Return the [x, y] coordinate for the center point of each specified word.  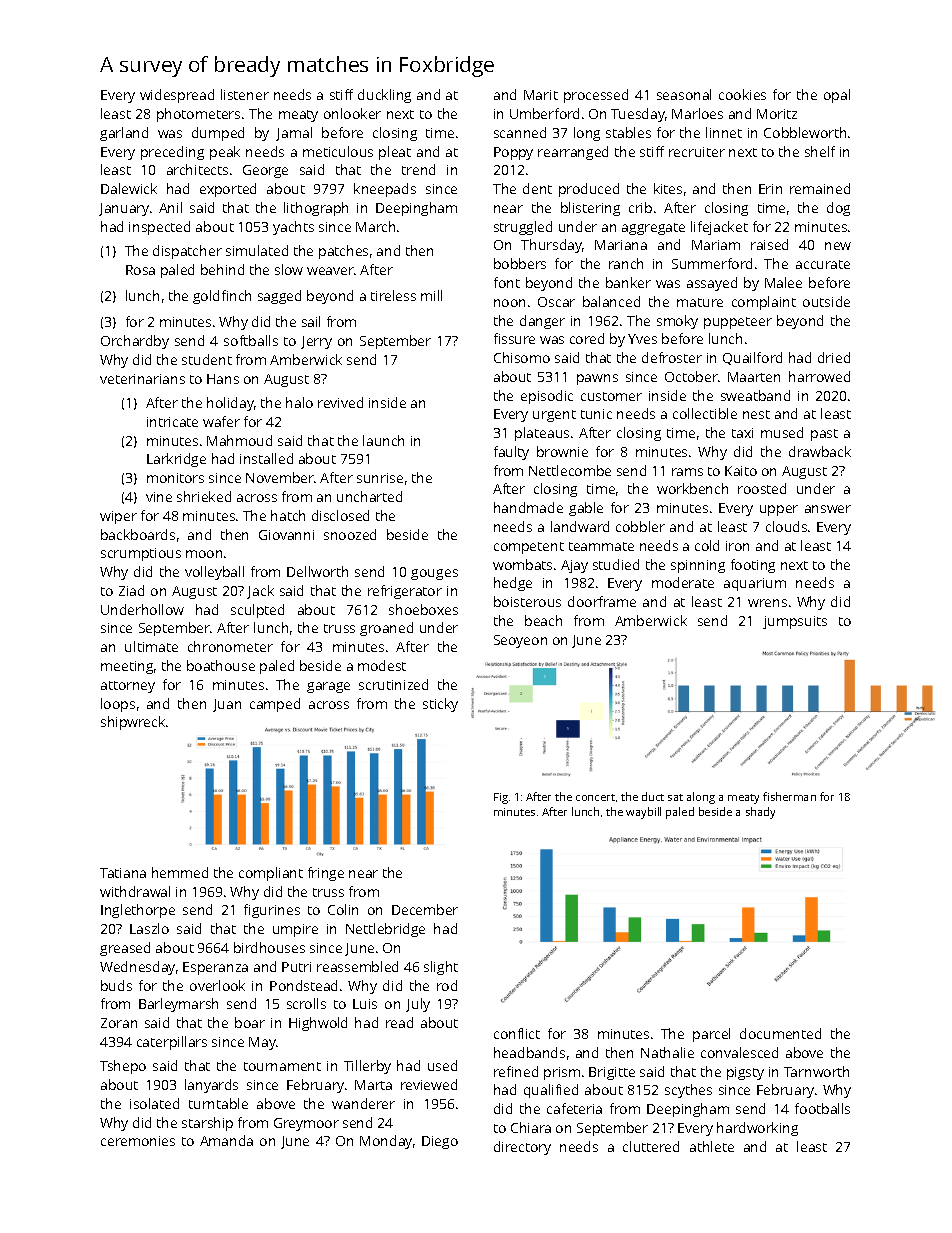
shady [760, 813]
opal [837, 96]
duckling [384, 96]
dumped [218, 134]
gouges [434, 574]
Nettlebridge [385, 930]
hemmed [180, 872]
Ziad [131, 590]
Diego [440, 1142]
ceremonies [138, 1141]
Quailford [752, 358]
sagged [279, 297]
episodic [547, 397]
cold [707, 545]
